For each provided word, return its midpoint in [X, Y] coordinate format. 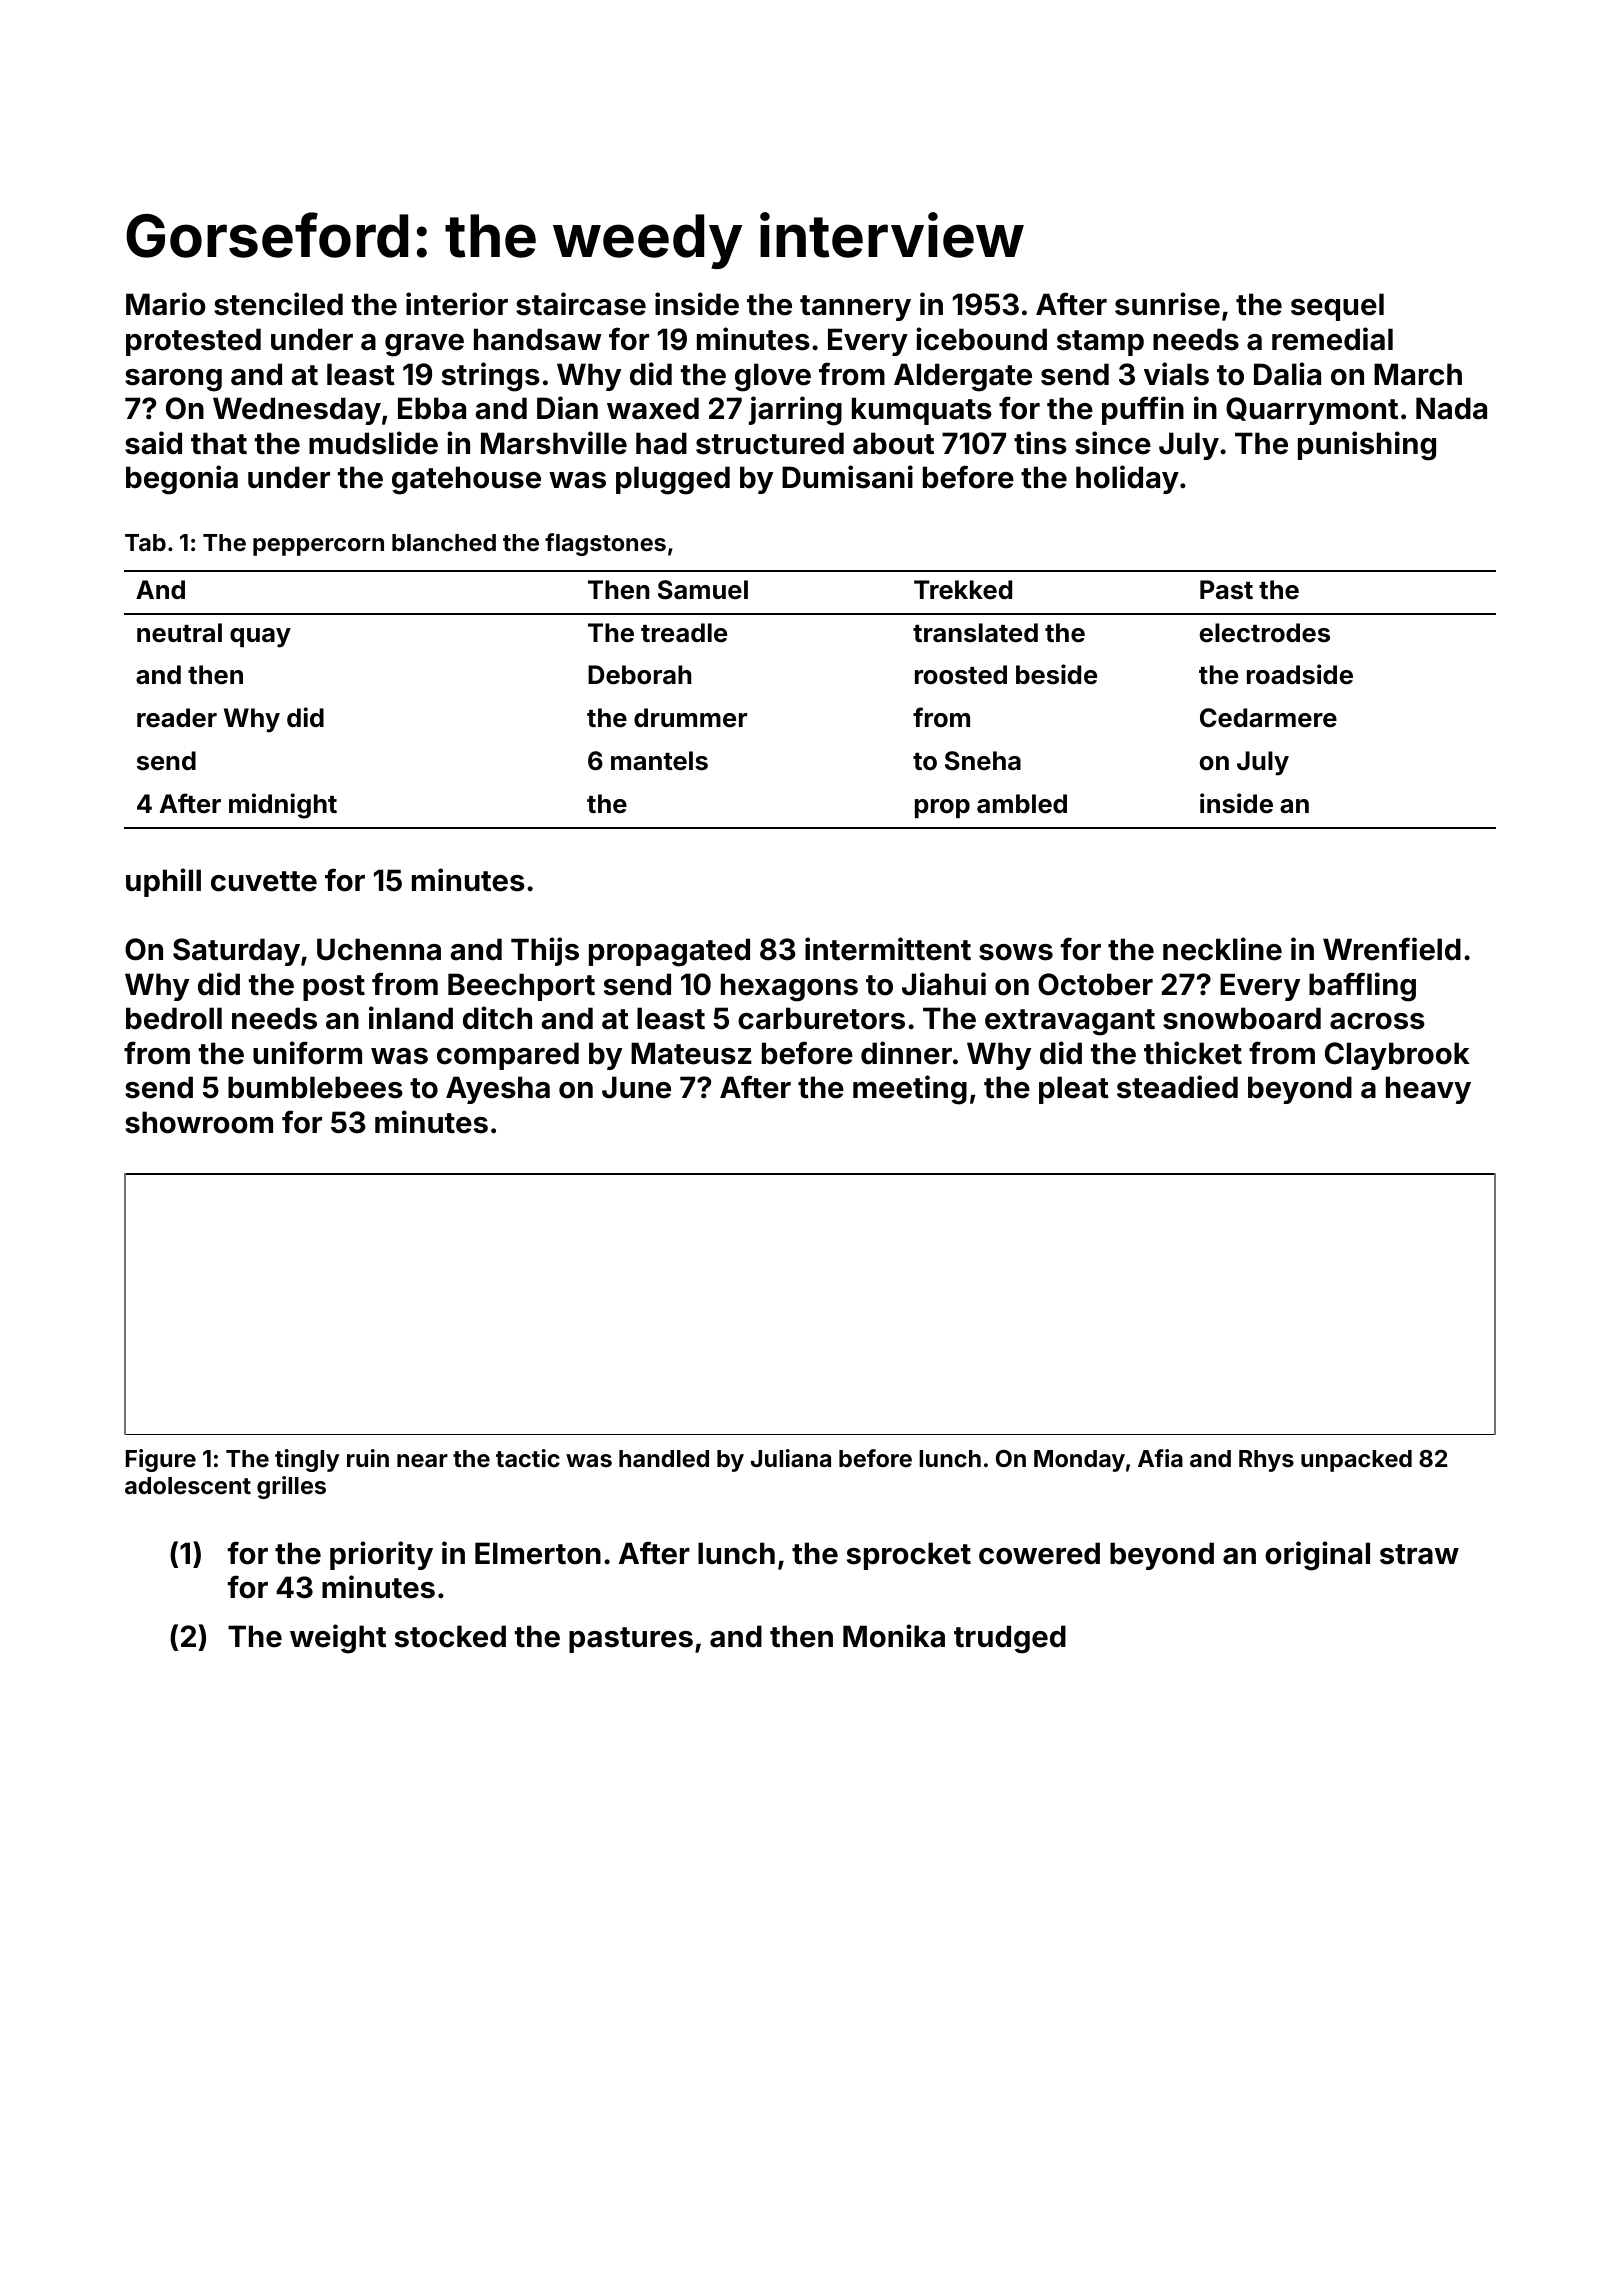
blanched [444, 542]
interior [457, 304]
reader [177, 718]
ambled [1022, 804]
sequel [1337, 307]
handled [664, 1458]
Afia [1160, 1458]
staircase [581, 304]
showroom [199, 1122]
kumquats [922, 411]
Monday [1079, 1461]
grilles [291, 1487]
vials [1176, 374]
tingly [307, 1460]
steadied [1177, 1087]
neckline [1222, 949]
